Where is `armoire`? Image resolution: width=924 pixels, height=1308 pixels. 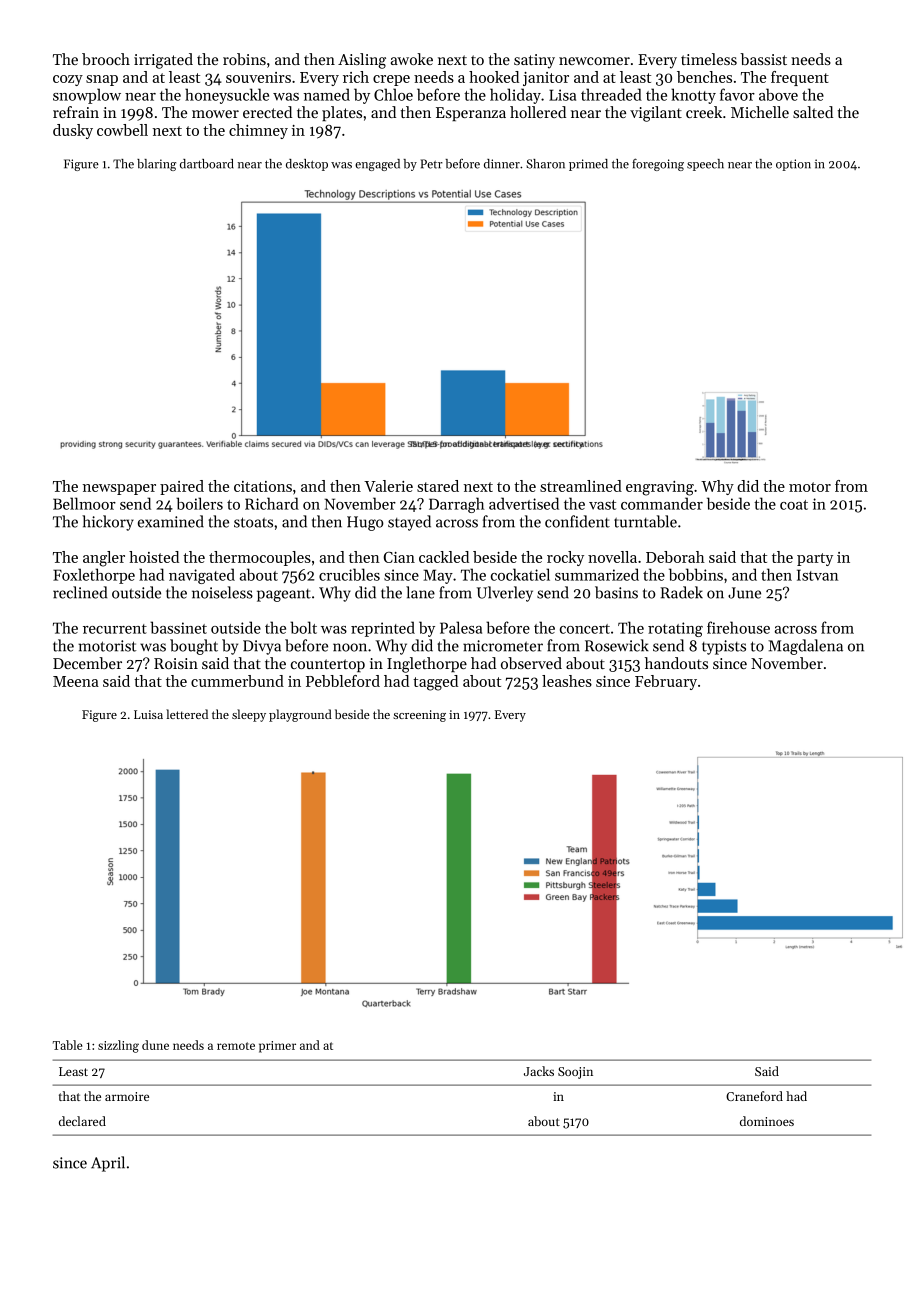 armoire is located at coordinates (127, 1096).
